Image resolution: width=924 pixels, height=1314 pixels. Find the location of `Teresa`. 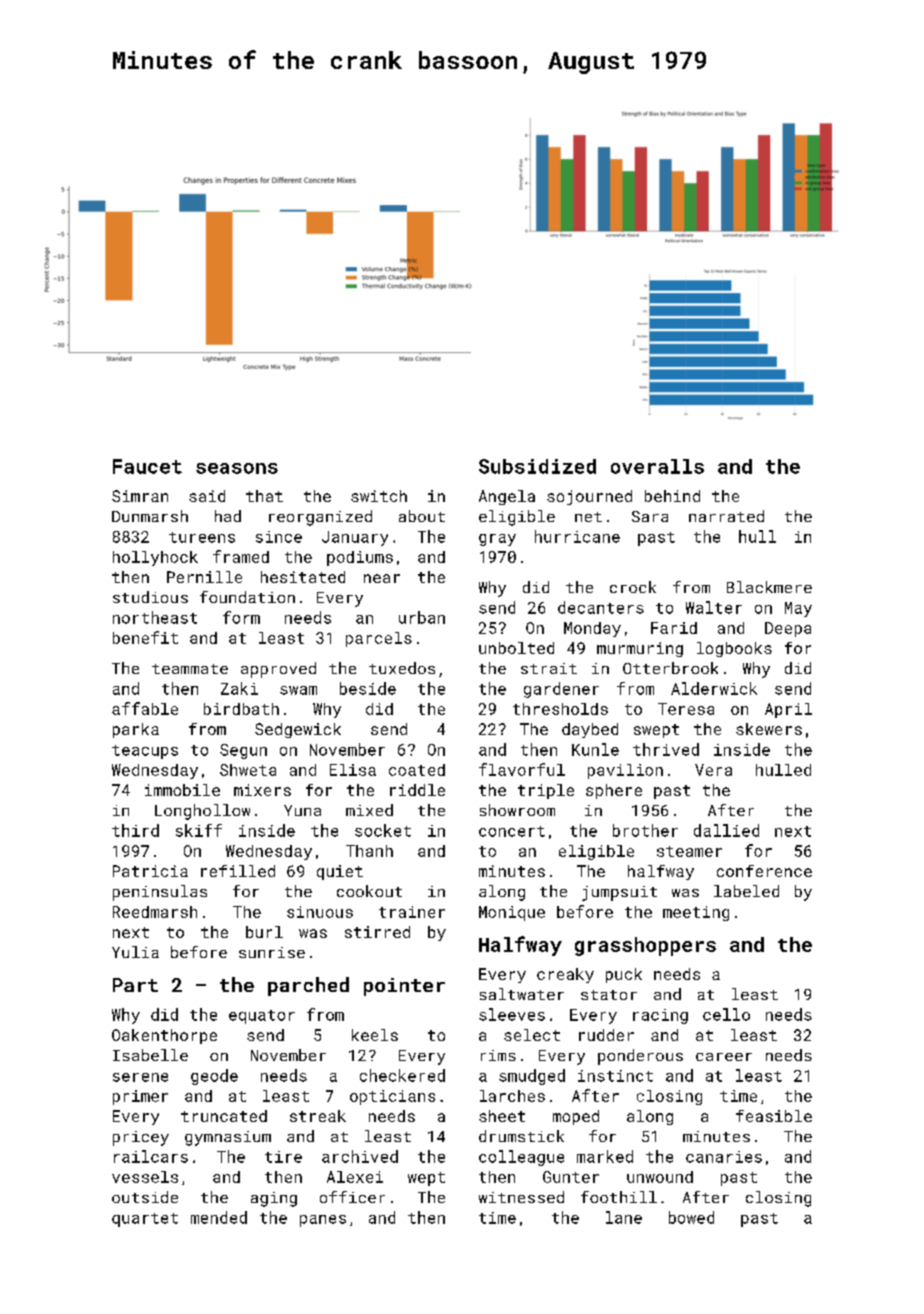

Teresa is located at coordinates (686, 709).
